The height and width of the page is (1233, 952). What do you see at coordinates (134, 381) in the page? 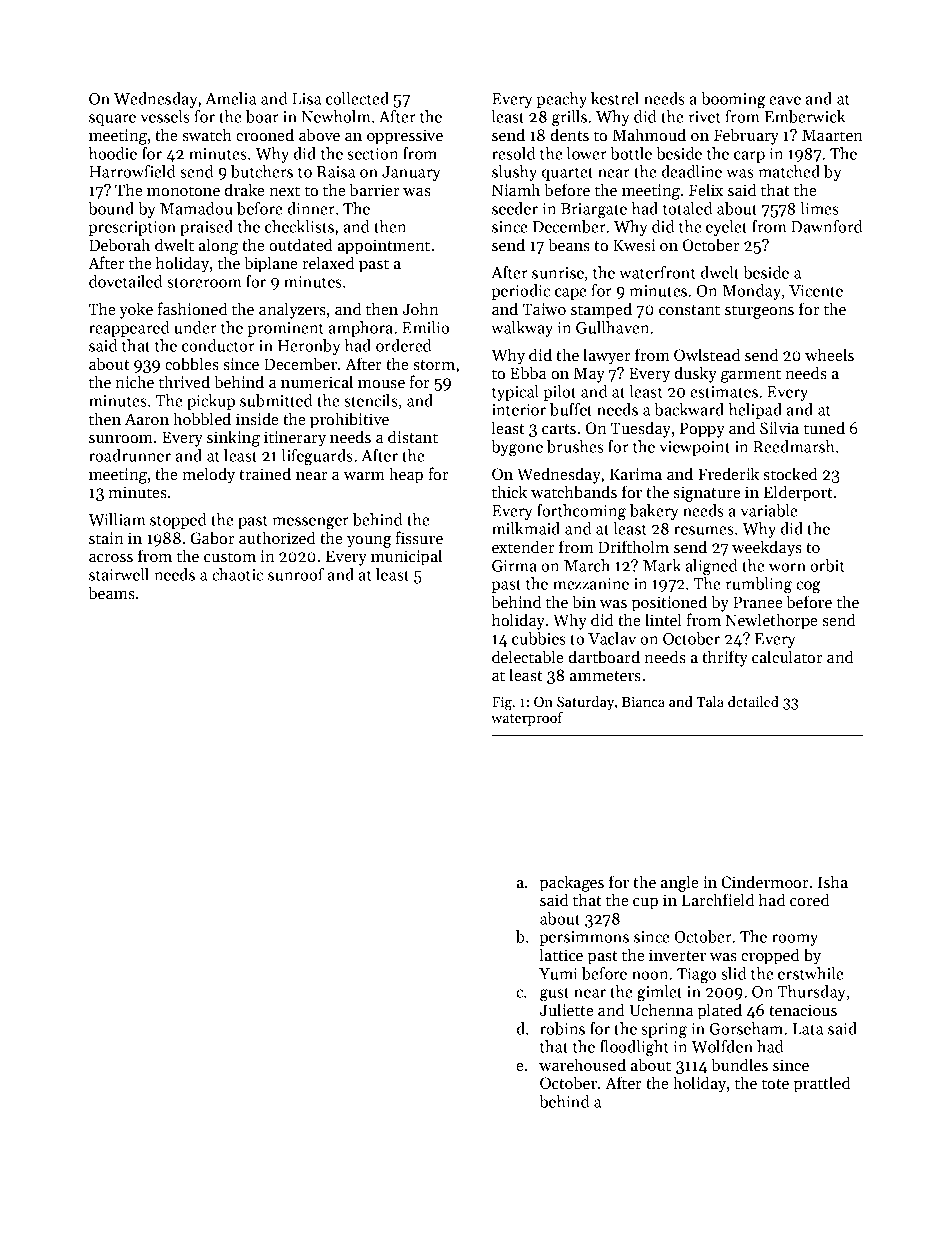
I see `niche` at bounding box center [134, 381].
